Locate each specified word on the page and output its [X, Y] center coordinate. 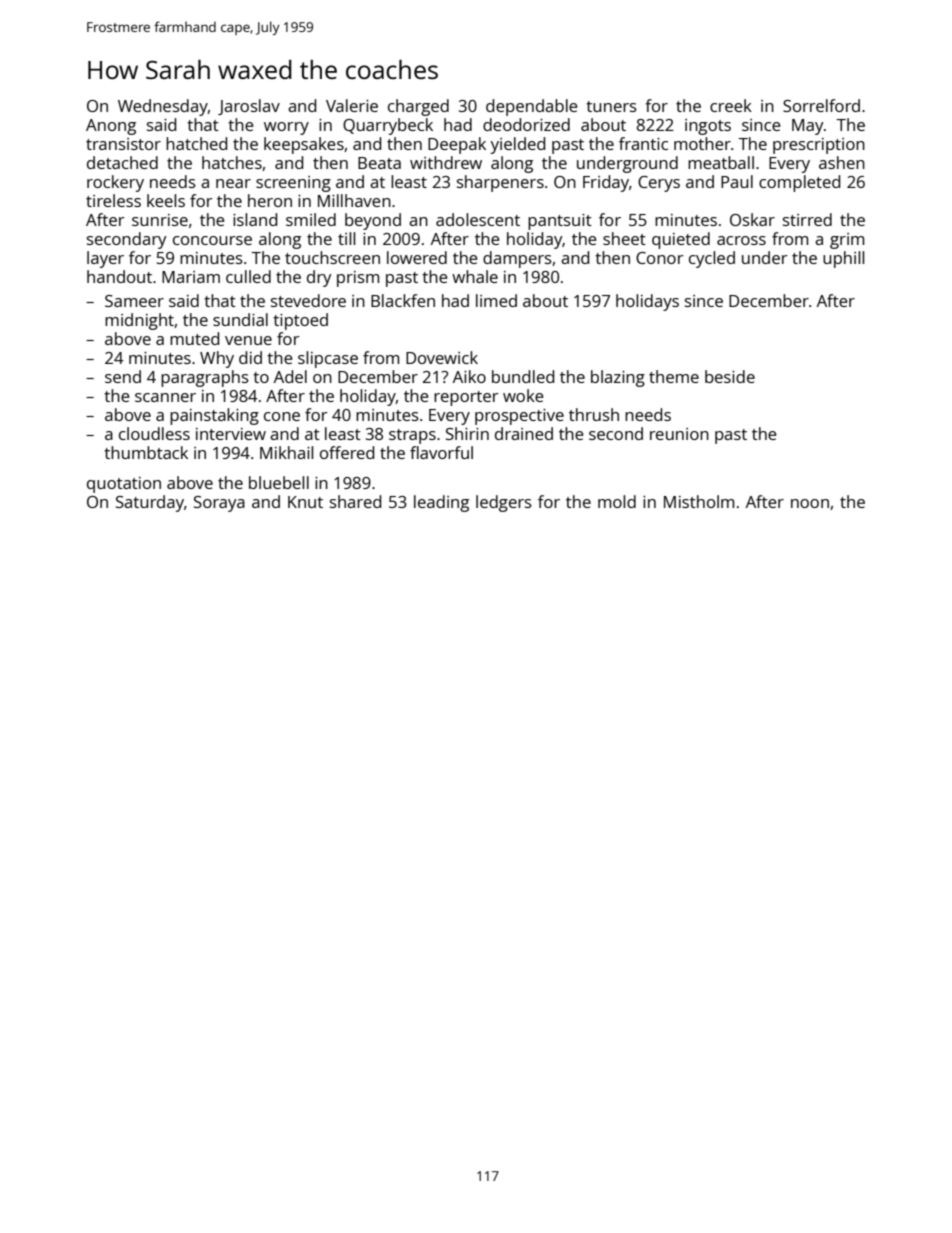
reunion [679, 434]
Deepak [457, 145]
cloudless [154, 433]
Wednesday [163, 107]
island [255, 219]
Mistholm [699, 501]
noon [810, 503]
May [808, 127]
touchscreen [332, 257]
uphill [843, 259]
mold [617, 501]
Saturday [150, 503]
